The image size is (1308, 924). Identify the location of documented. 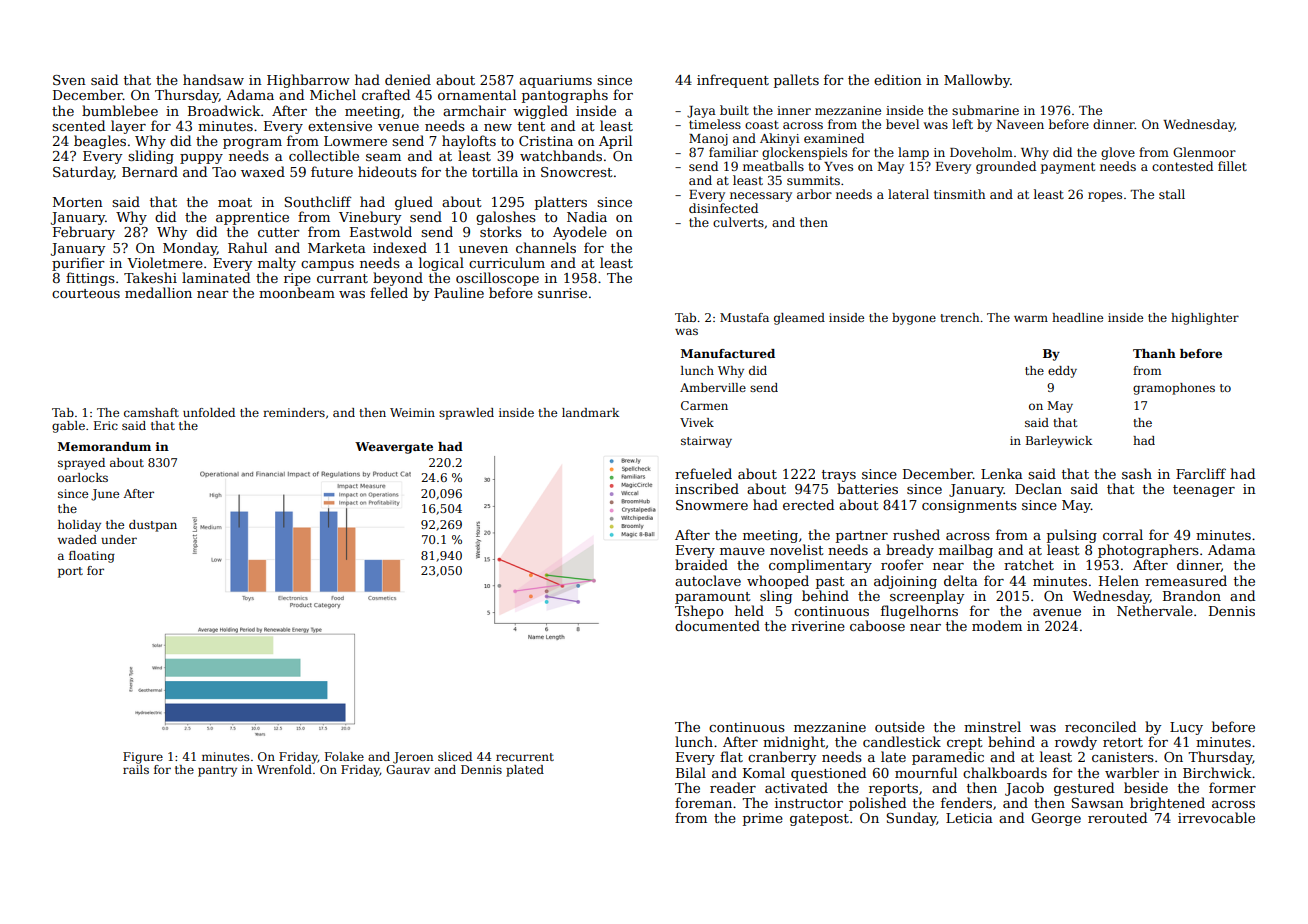
(717, 625).
